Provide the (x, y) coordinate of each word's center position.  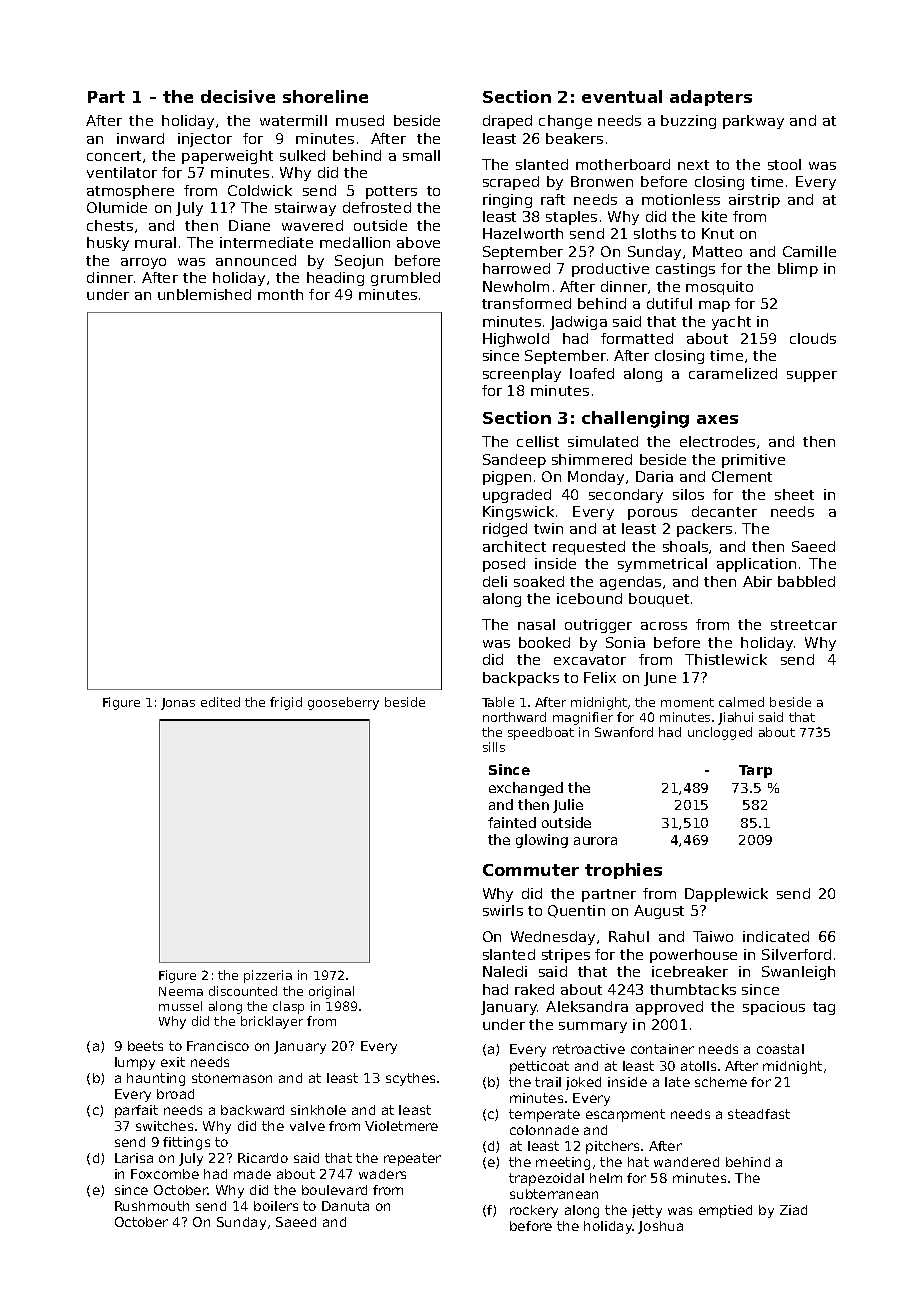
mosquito (719, 288)
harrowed (516, 268)
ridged (505, 530)
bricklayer (272, 1022)
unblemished (204, 294)
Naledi (505, 971)
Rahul (629, 936)
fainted (512, 822)
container (662, 1049)
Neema (181, 991)
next (693, 165)
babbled (806, 581)
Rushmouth (152, 1206)
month (280, 294)
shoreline (325, 96)
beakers (574, 138)
